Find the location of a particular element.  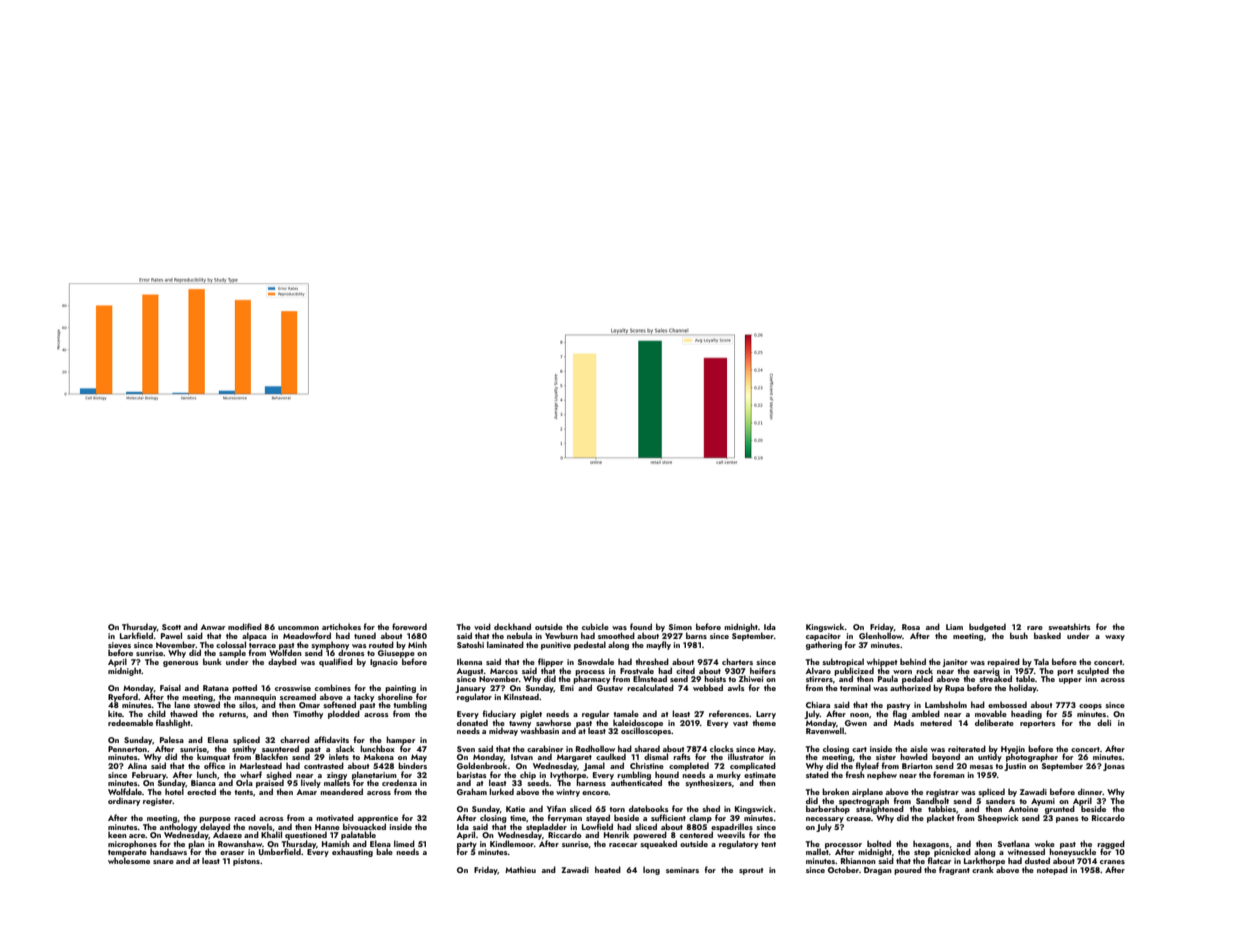

waxy is located at coordinates (1115, 638).
